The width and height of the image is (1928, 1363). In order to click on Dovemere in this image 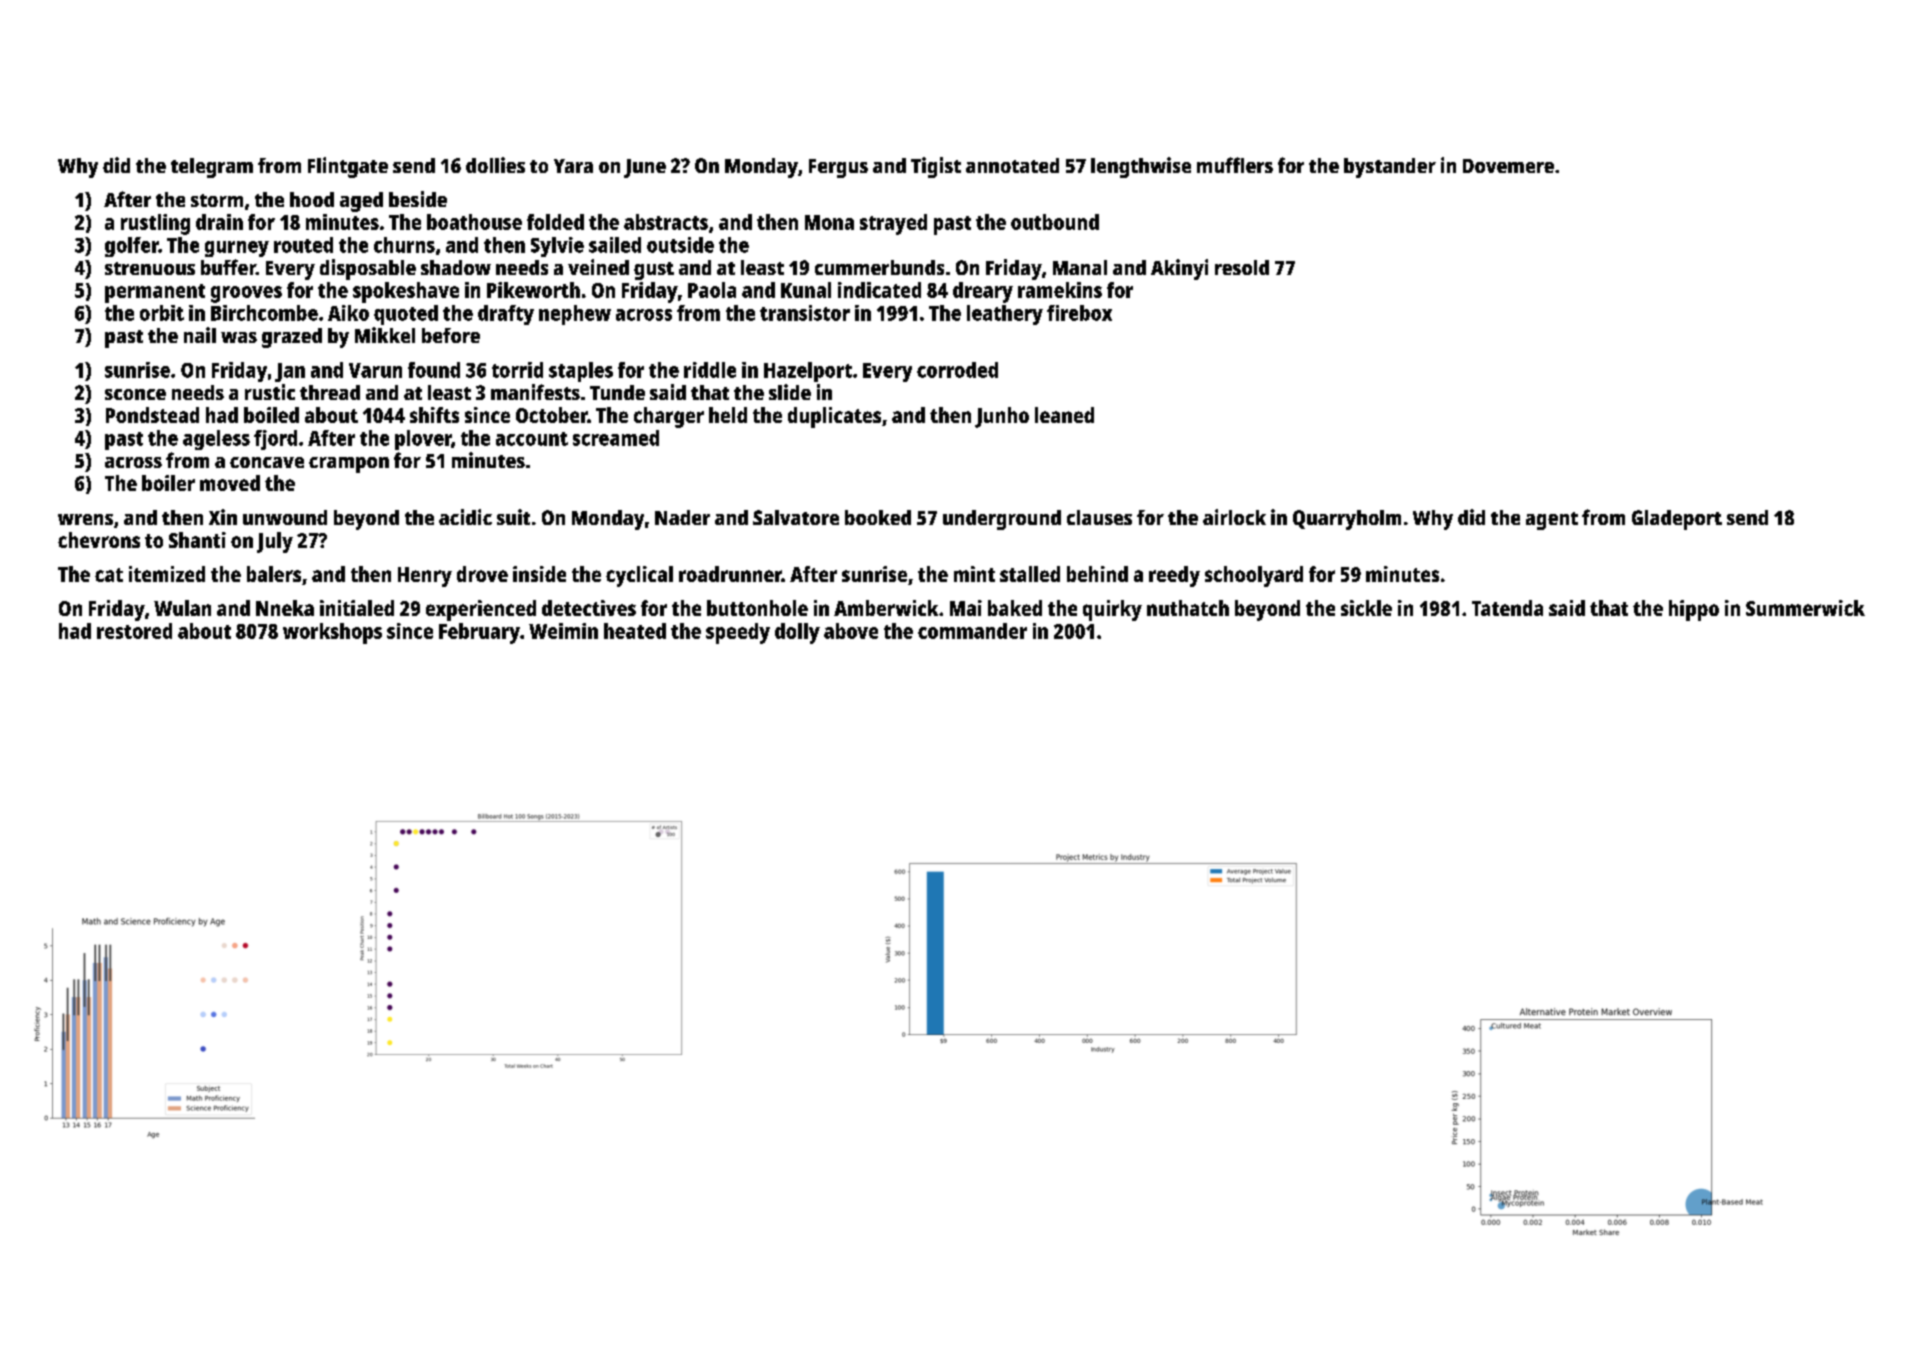, I will do `click(1508, 166)`.
